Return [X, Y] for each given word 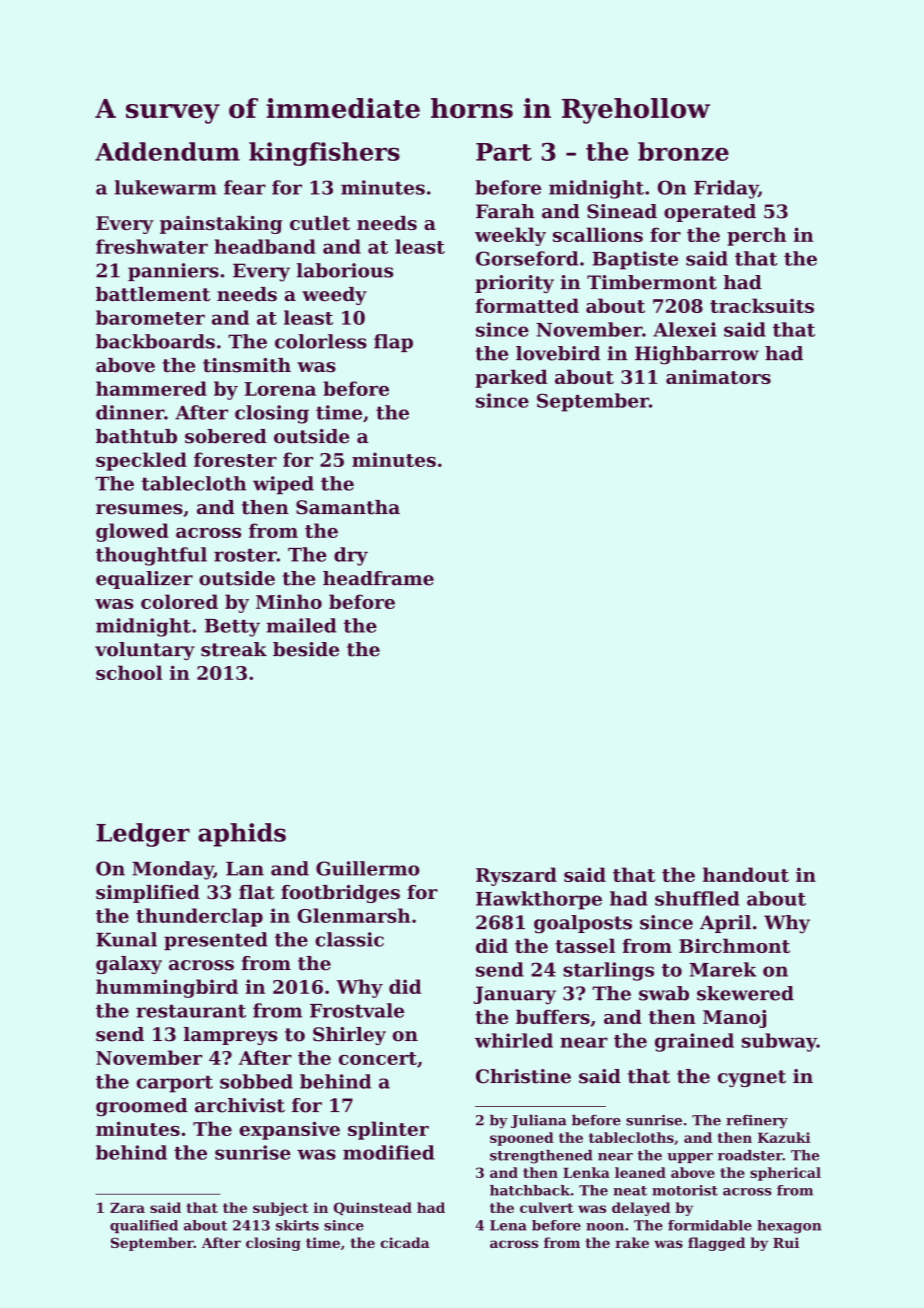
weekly [510, 236]
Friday [726, 189]
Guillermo [368, 868]
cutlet [320, 223]
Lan [245, 869]
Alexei [685, 329]
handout [746, 874]
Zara [127, 1208]
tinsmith [247, 365]
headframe [378, 578]
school [129, 672]
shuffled [697, 898]
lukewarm [166, 187]
